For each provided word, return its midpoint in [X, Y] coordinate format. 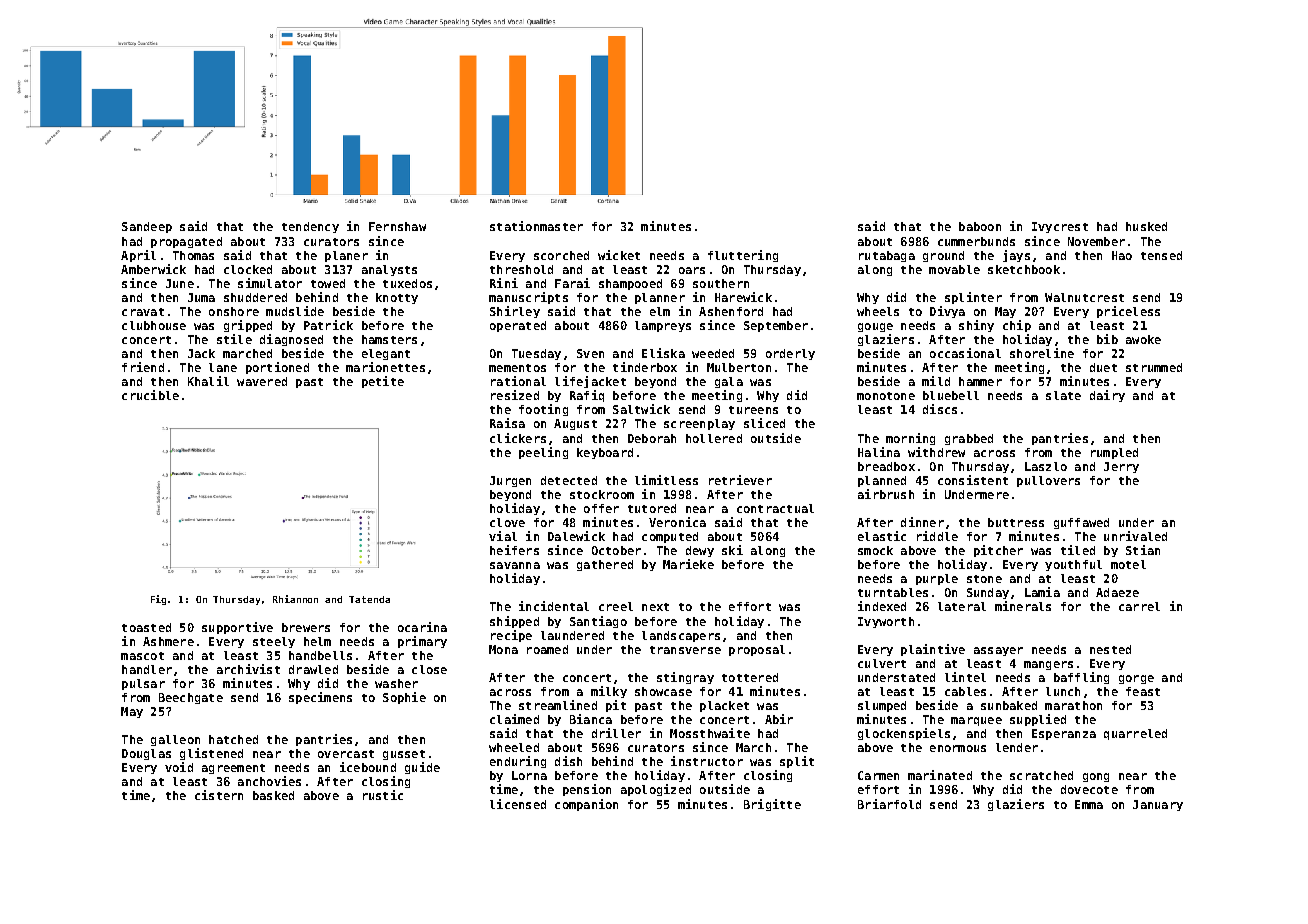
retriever [740, 480]
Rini [504, 283]
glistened [211, 754]
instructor [707, 761]
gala [729, 382]
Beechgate [191, 698]
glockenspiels [904, 734]
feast [1143, 691]
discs [940, 409]
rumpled [1114, 453]
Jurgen [510, 481]
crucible [150, 395]
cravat [143, 312]
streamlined [558, 705]
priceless [1128, 312]
